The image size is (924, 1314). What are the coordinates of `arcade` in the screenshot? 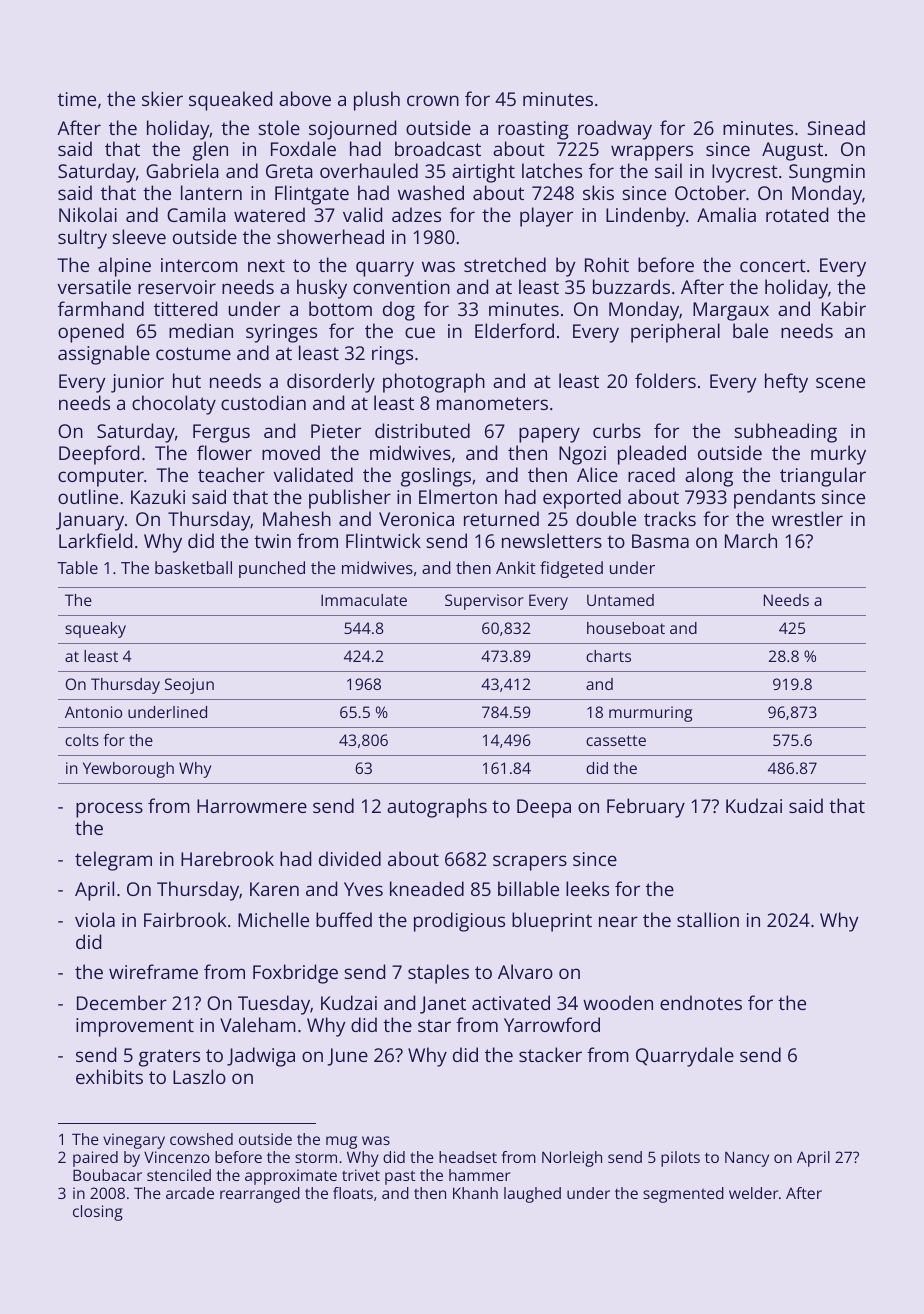 It's located at (190, 1193).
